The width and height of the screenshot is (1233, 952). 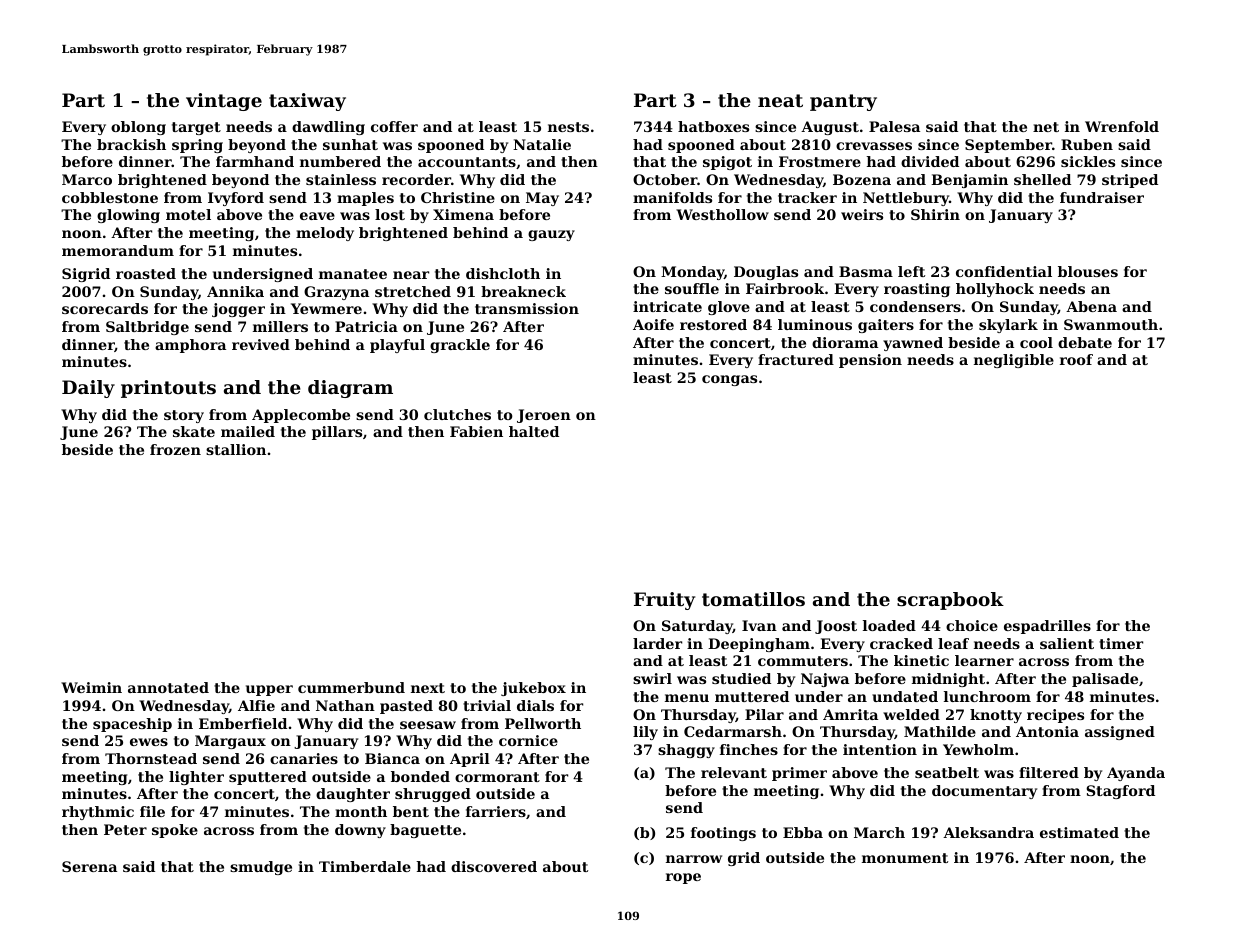 What do you see at coordinates (950, 601) in the screenshot?
I see `scrapbook` at bounding box center [950, 601].
